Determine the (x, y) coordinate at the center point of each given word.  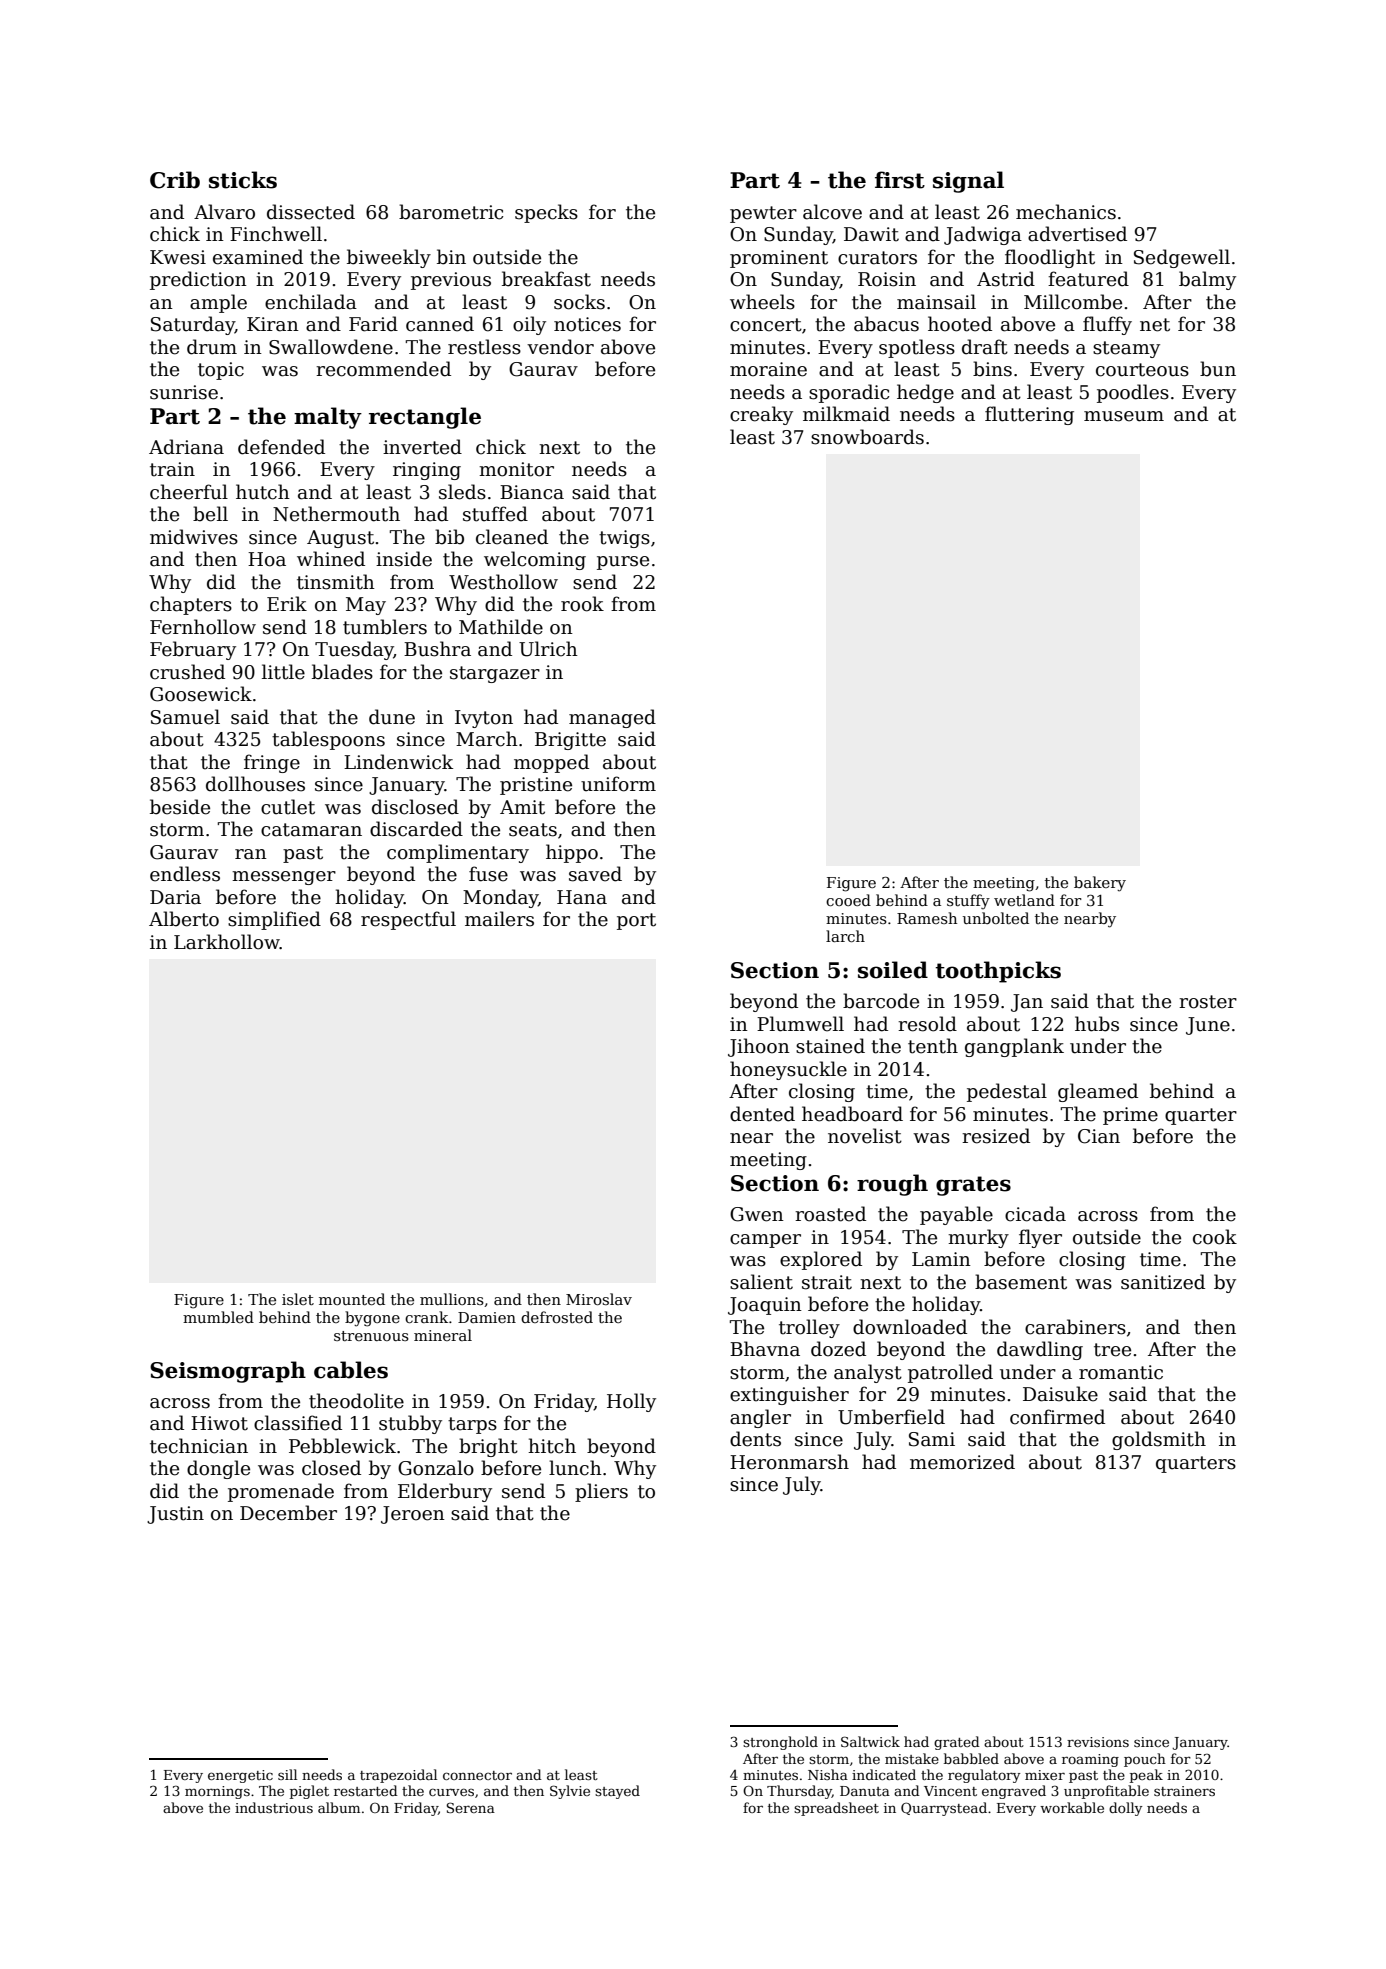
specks (546, 213)
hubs (1097, 1024)
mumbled (218, 1317)
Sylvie (570, 1792)
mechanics (1066, 212)
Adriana (186, 447)
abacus (886, 324)
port (636, 921)
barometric (451, 212)
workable (1072, 1807)
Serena (470, 1807)
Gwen (757, 1214)
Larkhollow (227, 942)
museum (1124, 416)
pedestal (1007, 1092)
